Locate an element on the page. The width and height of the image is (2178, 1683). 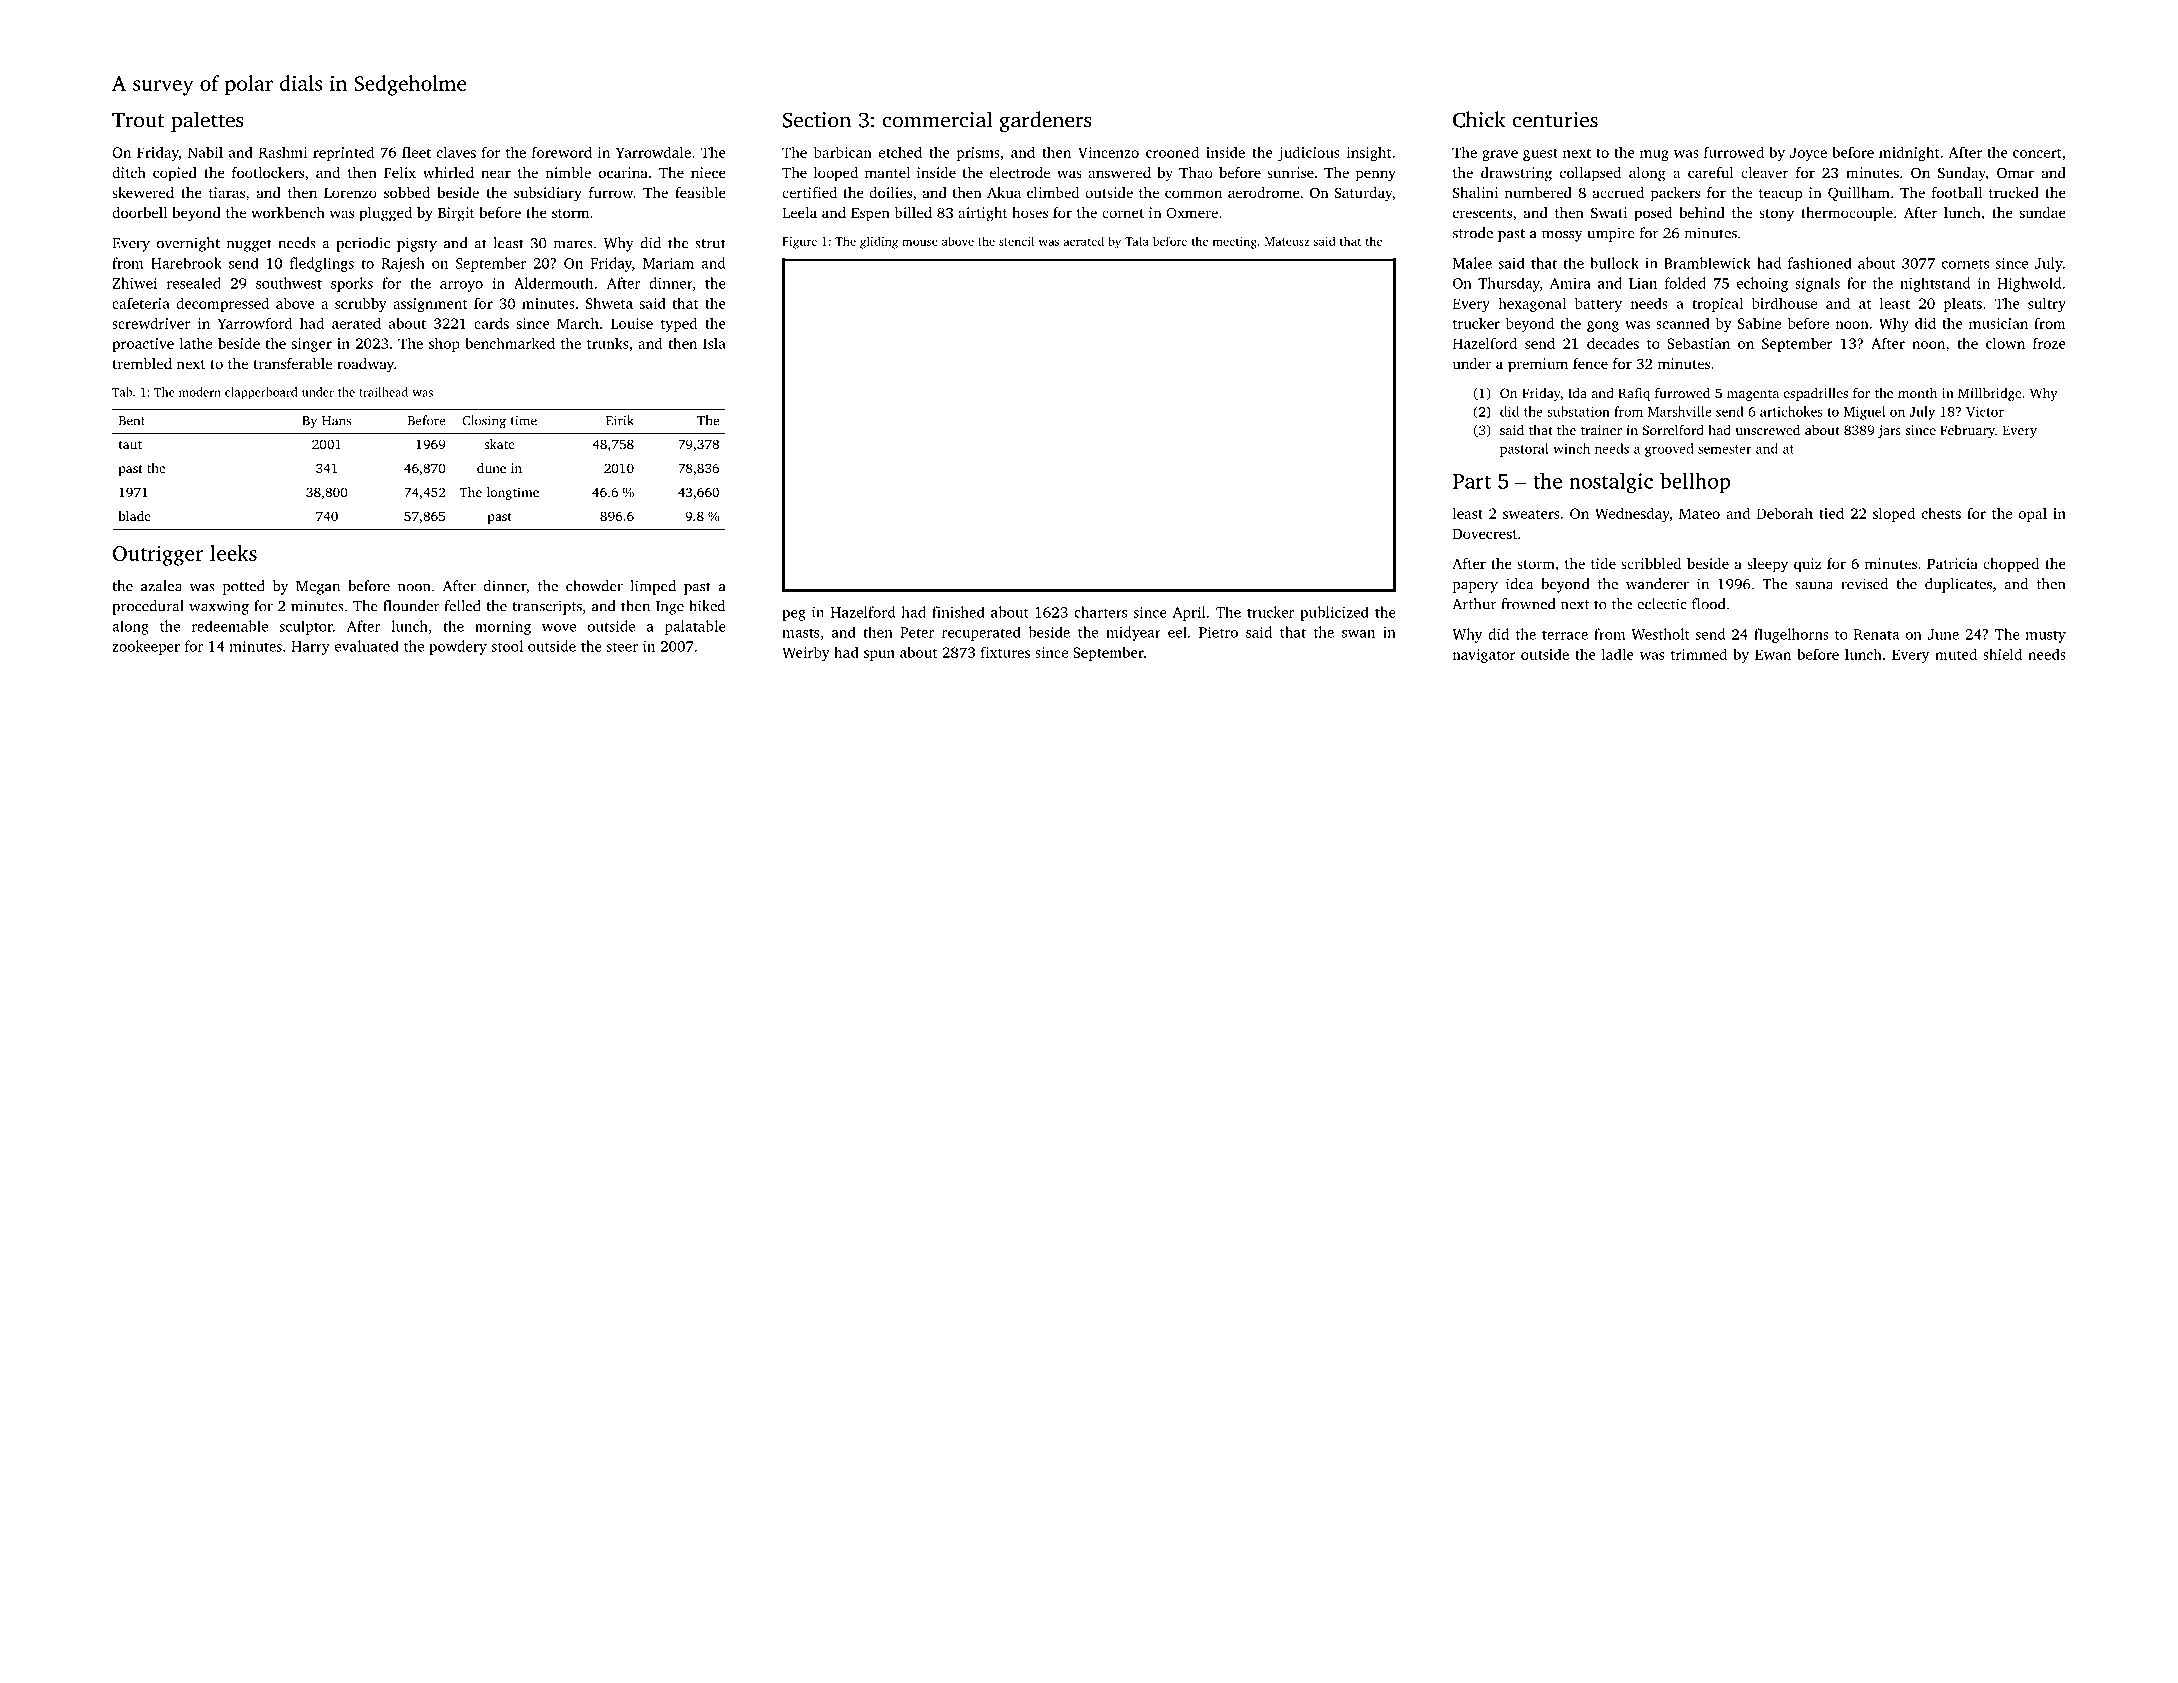
Chick is located at coordinates (1479, 119).
